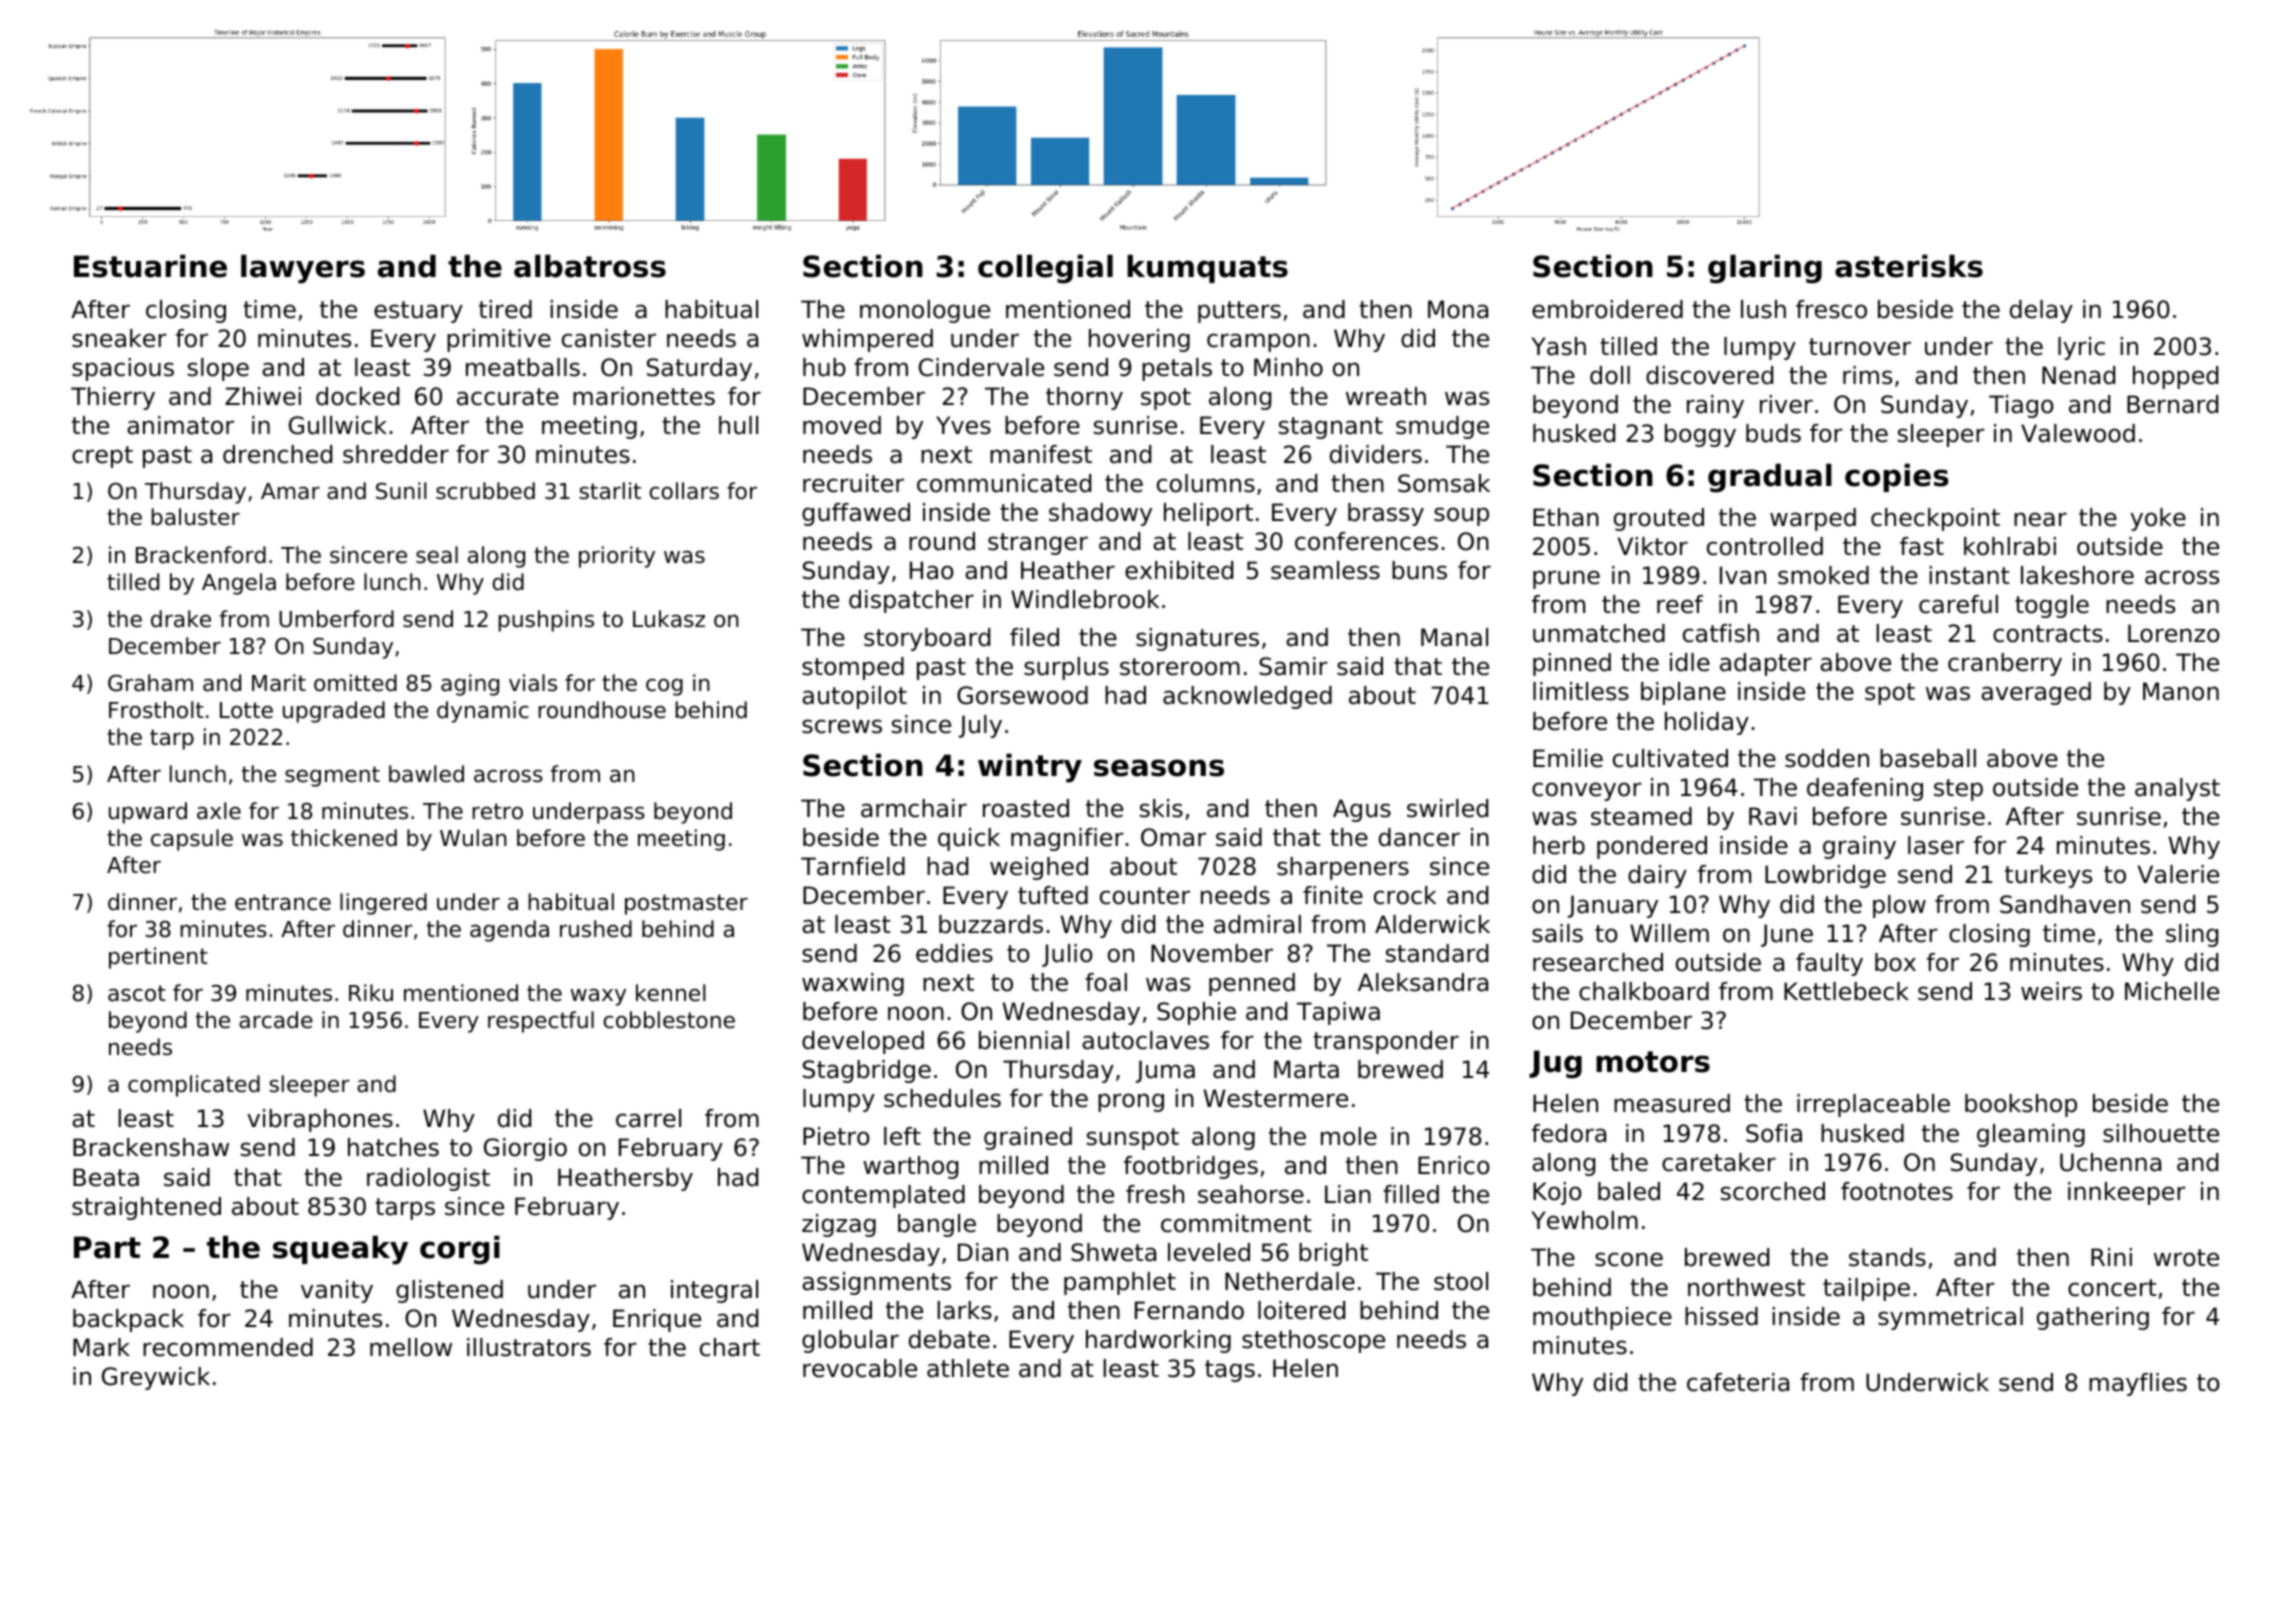 This image has height=1620, width=2292. What do you see at coordinates (508, 397) in the image?
I see `accurate` at bounding box center [508, 397].
